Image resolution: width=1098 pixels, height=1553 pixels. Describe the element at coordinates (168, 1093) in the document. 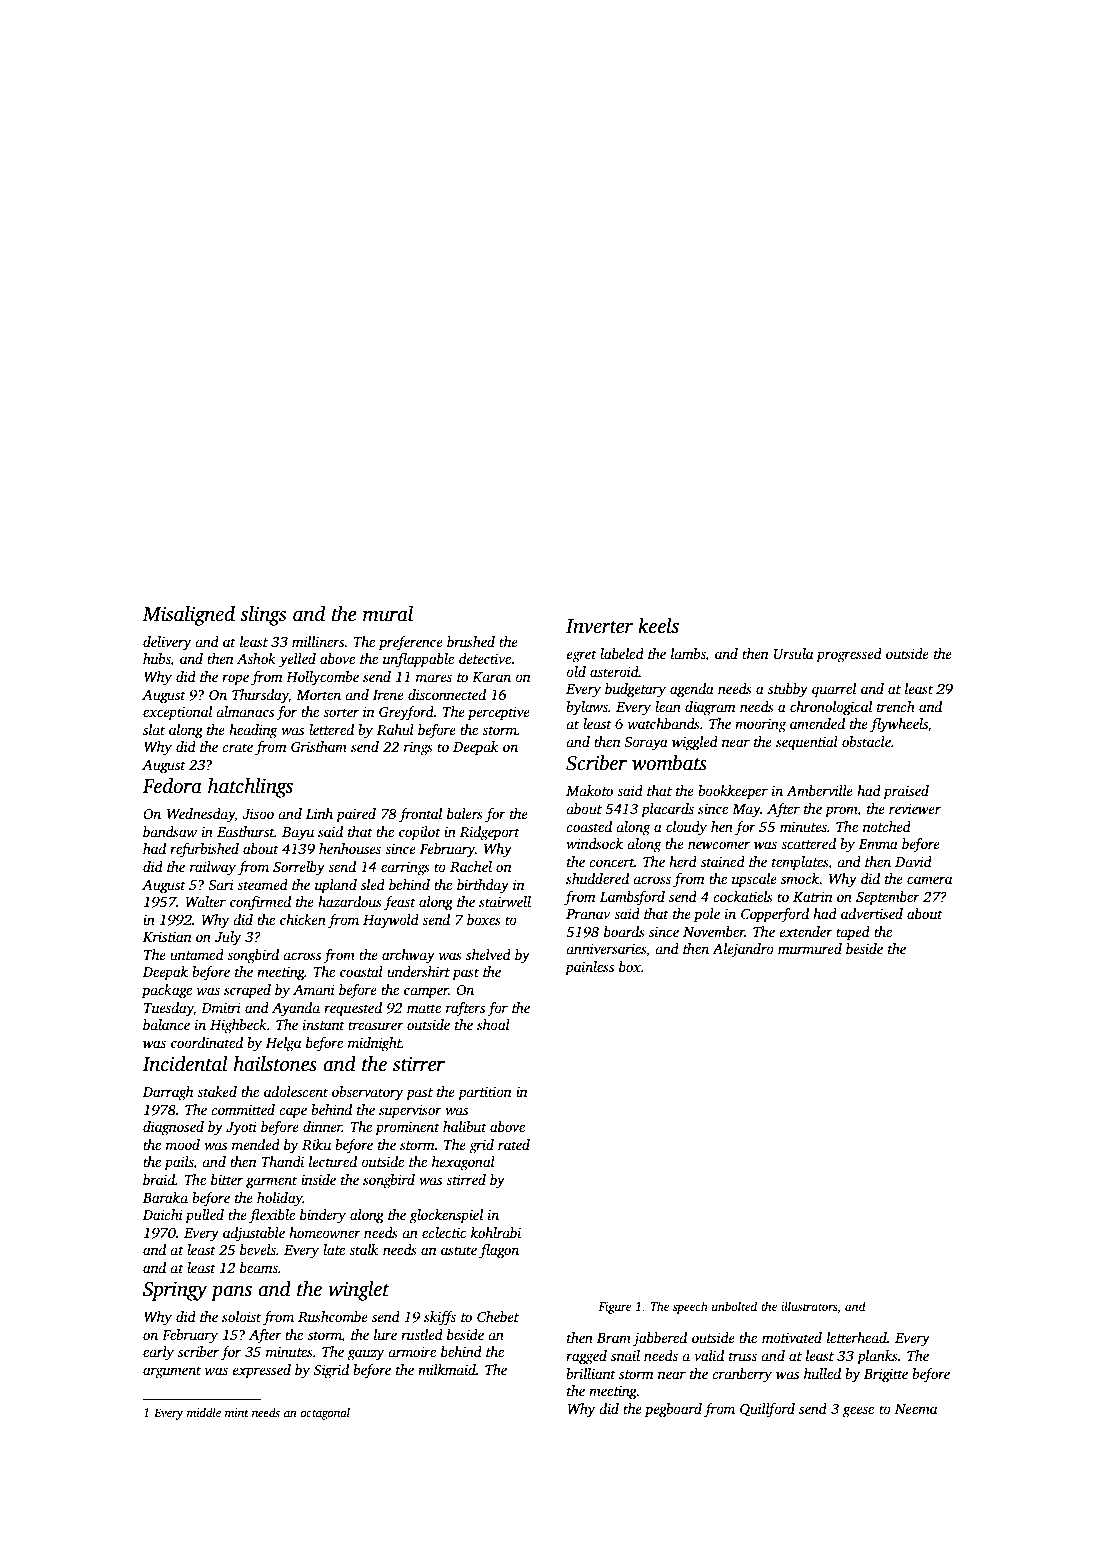

I see `Darragh` at that location.
